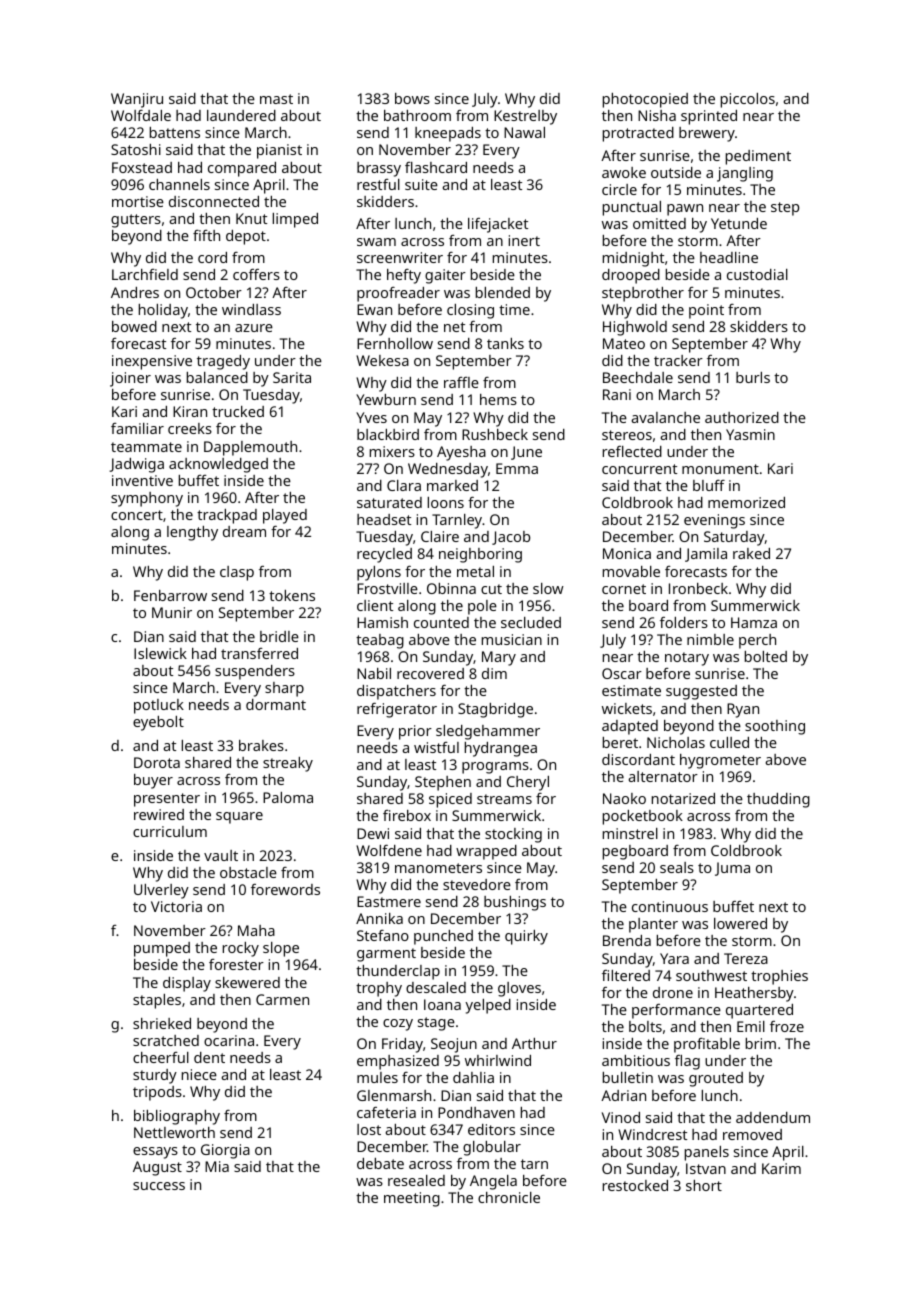  Describe the element at coordinates (775, 727) in the image. I see `soothing` at that location.
